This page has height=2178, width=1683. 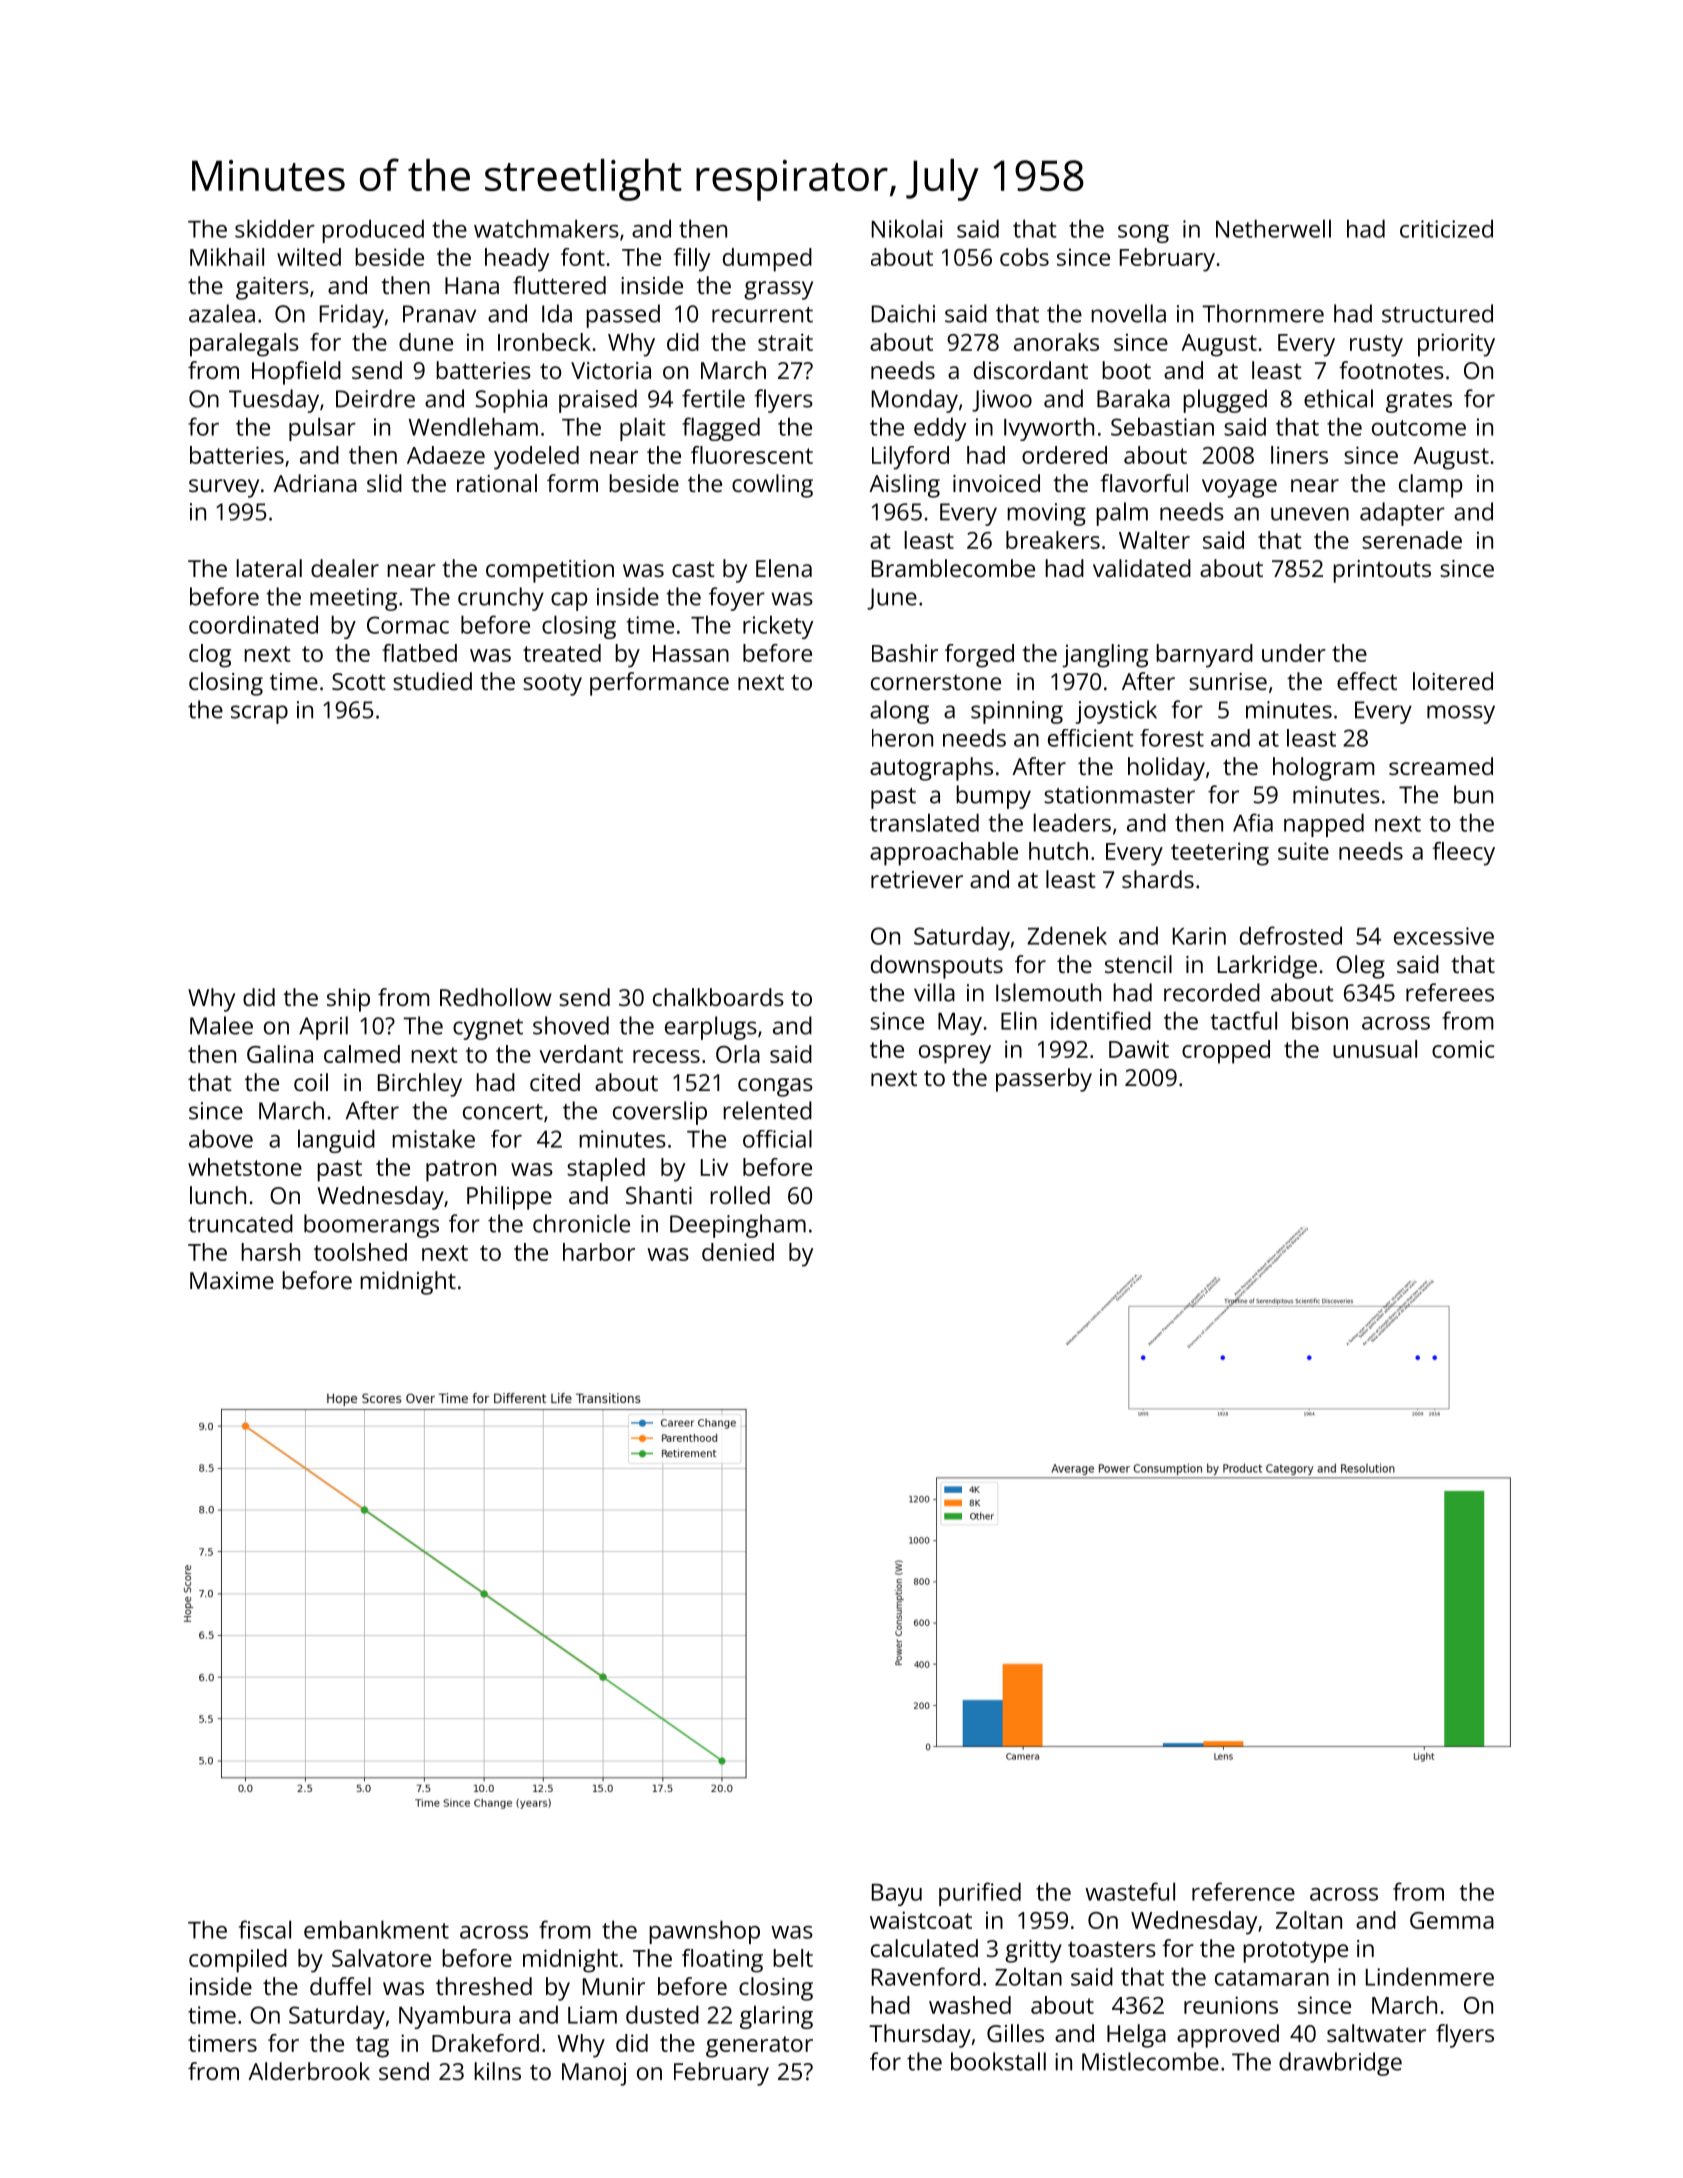 What do you see at coordinates (373, 231) in the page?
I see `produced` at bounding box center [373, 231].
